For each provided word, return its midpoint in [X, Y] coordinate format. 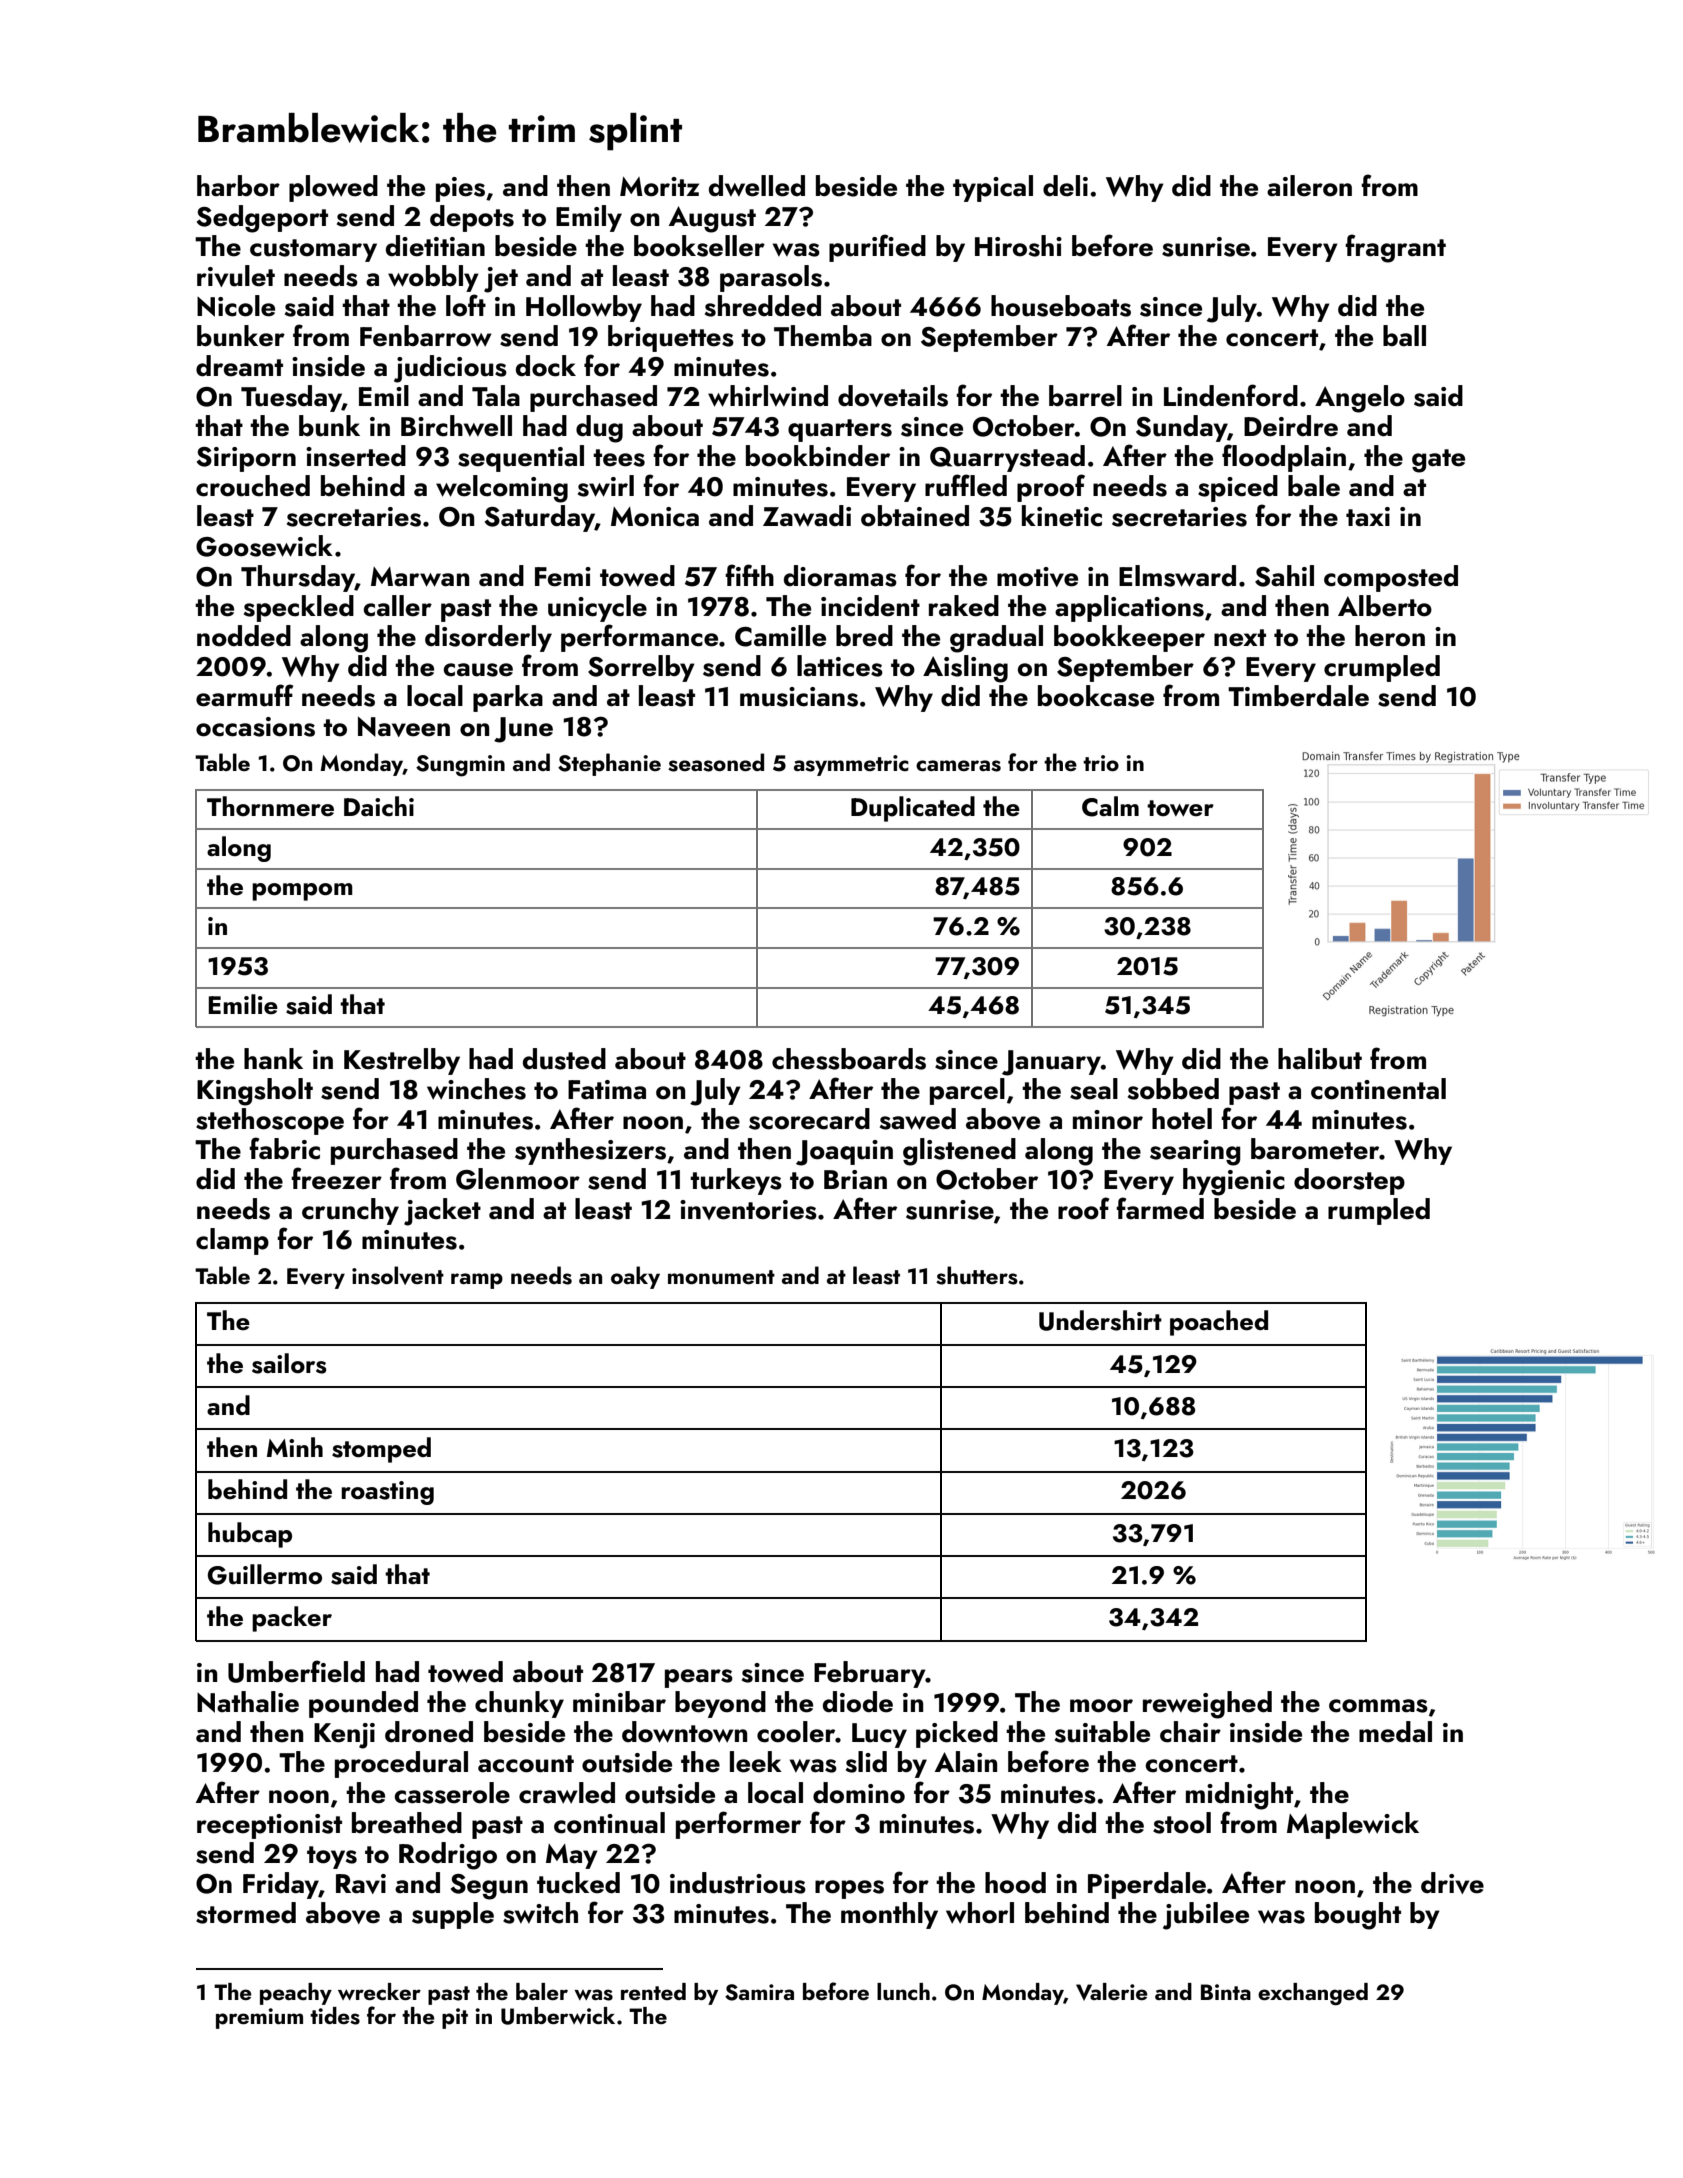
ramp [477, 1281]
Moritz [659, 187]
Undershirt [1100, 1320]
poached [1219, 1323]
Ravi [361, 1884]
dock [546, 366]
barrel [1085, 396]
